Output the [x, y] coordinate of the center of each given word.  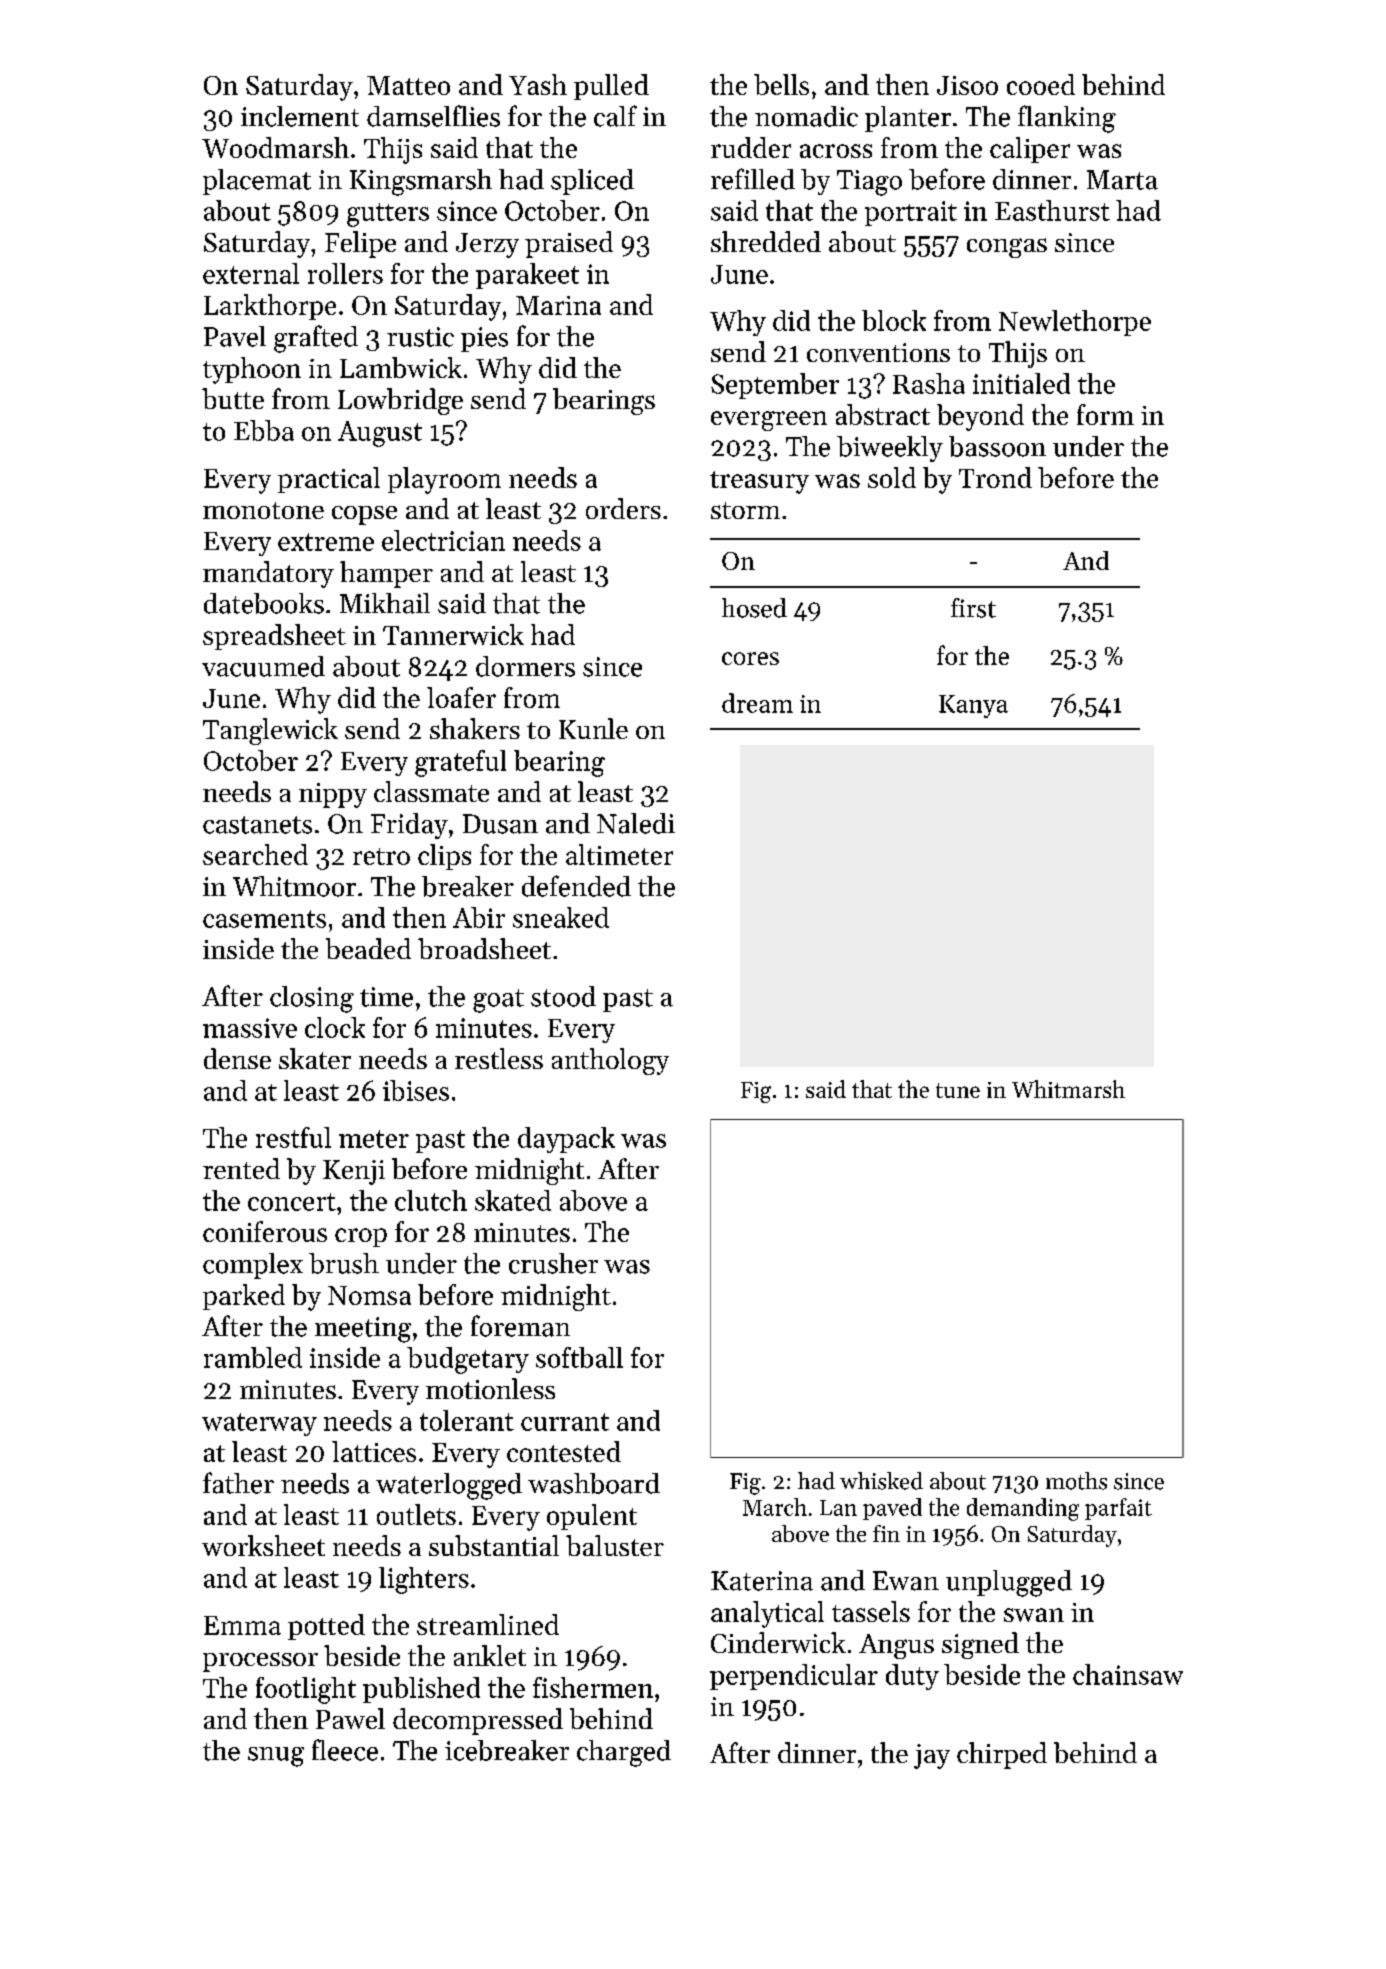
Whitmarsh [1068, 1089]
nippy [333, 795]
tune [958, 1090]
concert [292, 1202]
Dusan [500, 824]
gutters [388, 215]
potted [326, 1627]
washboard [594, 1483]
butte [233, 398]
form [1105, 414]
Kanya [973, 706]
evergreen [769, 421]
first [973, 608]
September [775, 386]
